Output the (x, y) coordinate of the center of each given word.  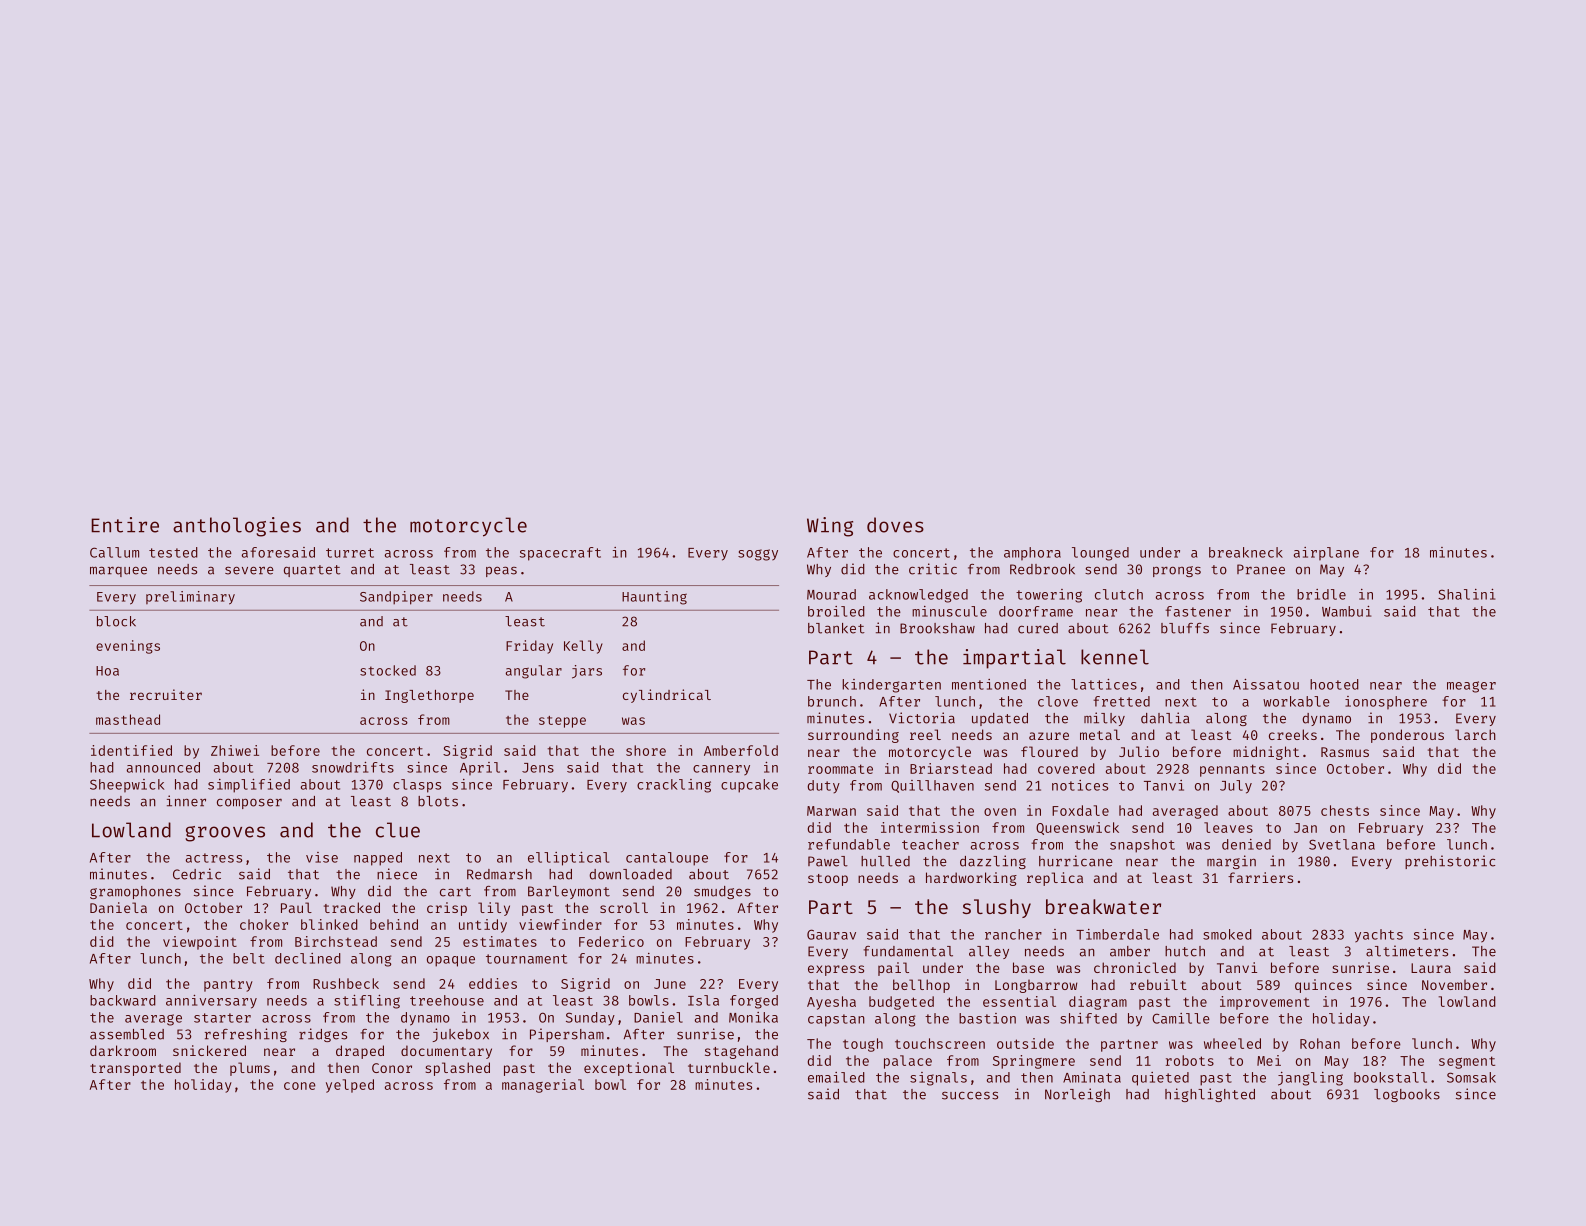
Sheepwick (127, 786)
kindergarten (891, 686)
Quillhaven (932, 786)
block (116, 621)
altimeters (1407, 951)
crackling (674, 786)
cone (300, 1086)
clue (398, 830)
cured (1038, 628)
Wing (830, 527)
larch (1475, 734)
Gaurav (831, 934)
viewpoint (200, 943)
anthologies (237, 527)
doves (895, 525)
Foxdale (1080, 810)
